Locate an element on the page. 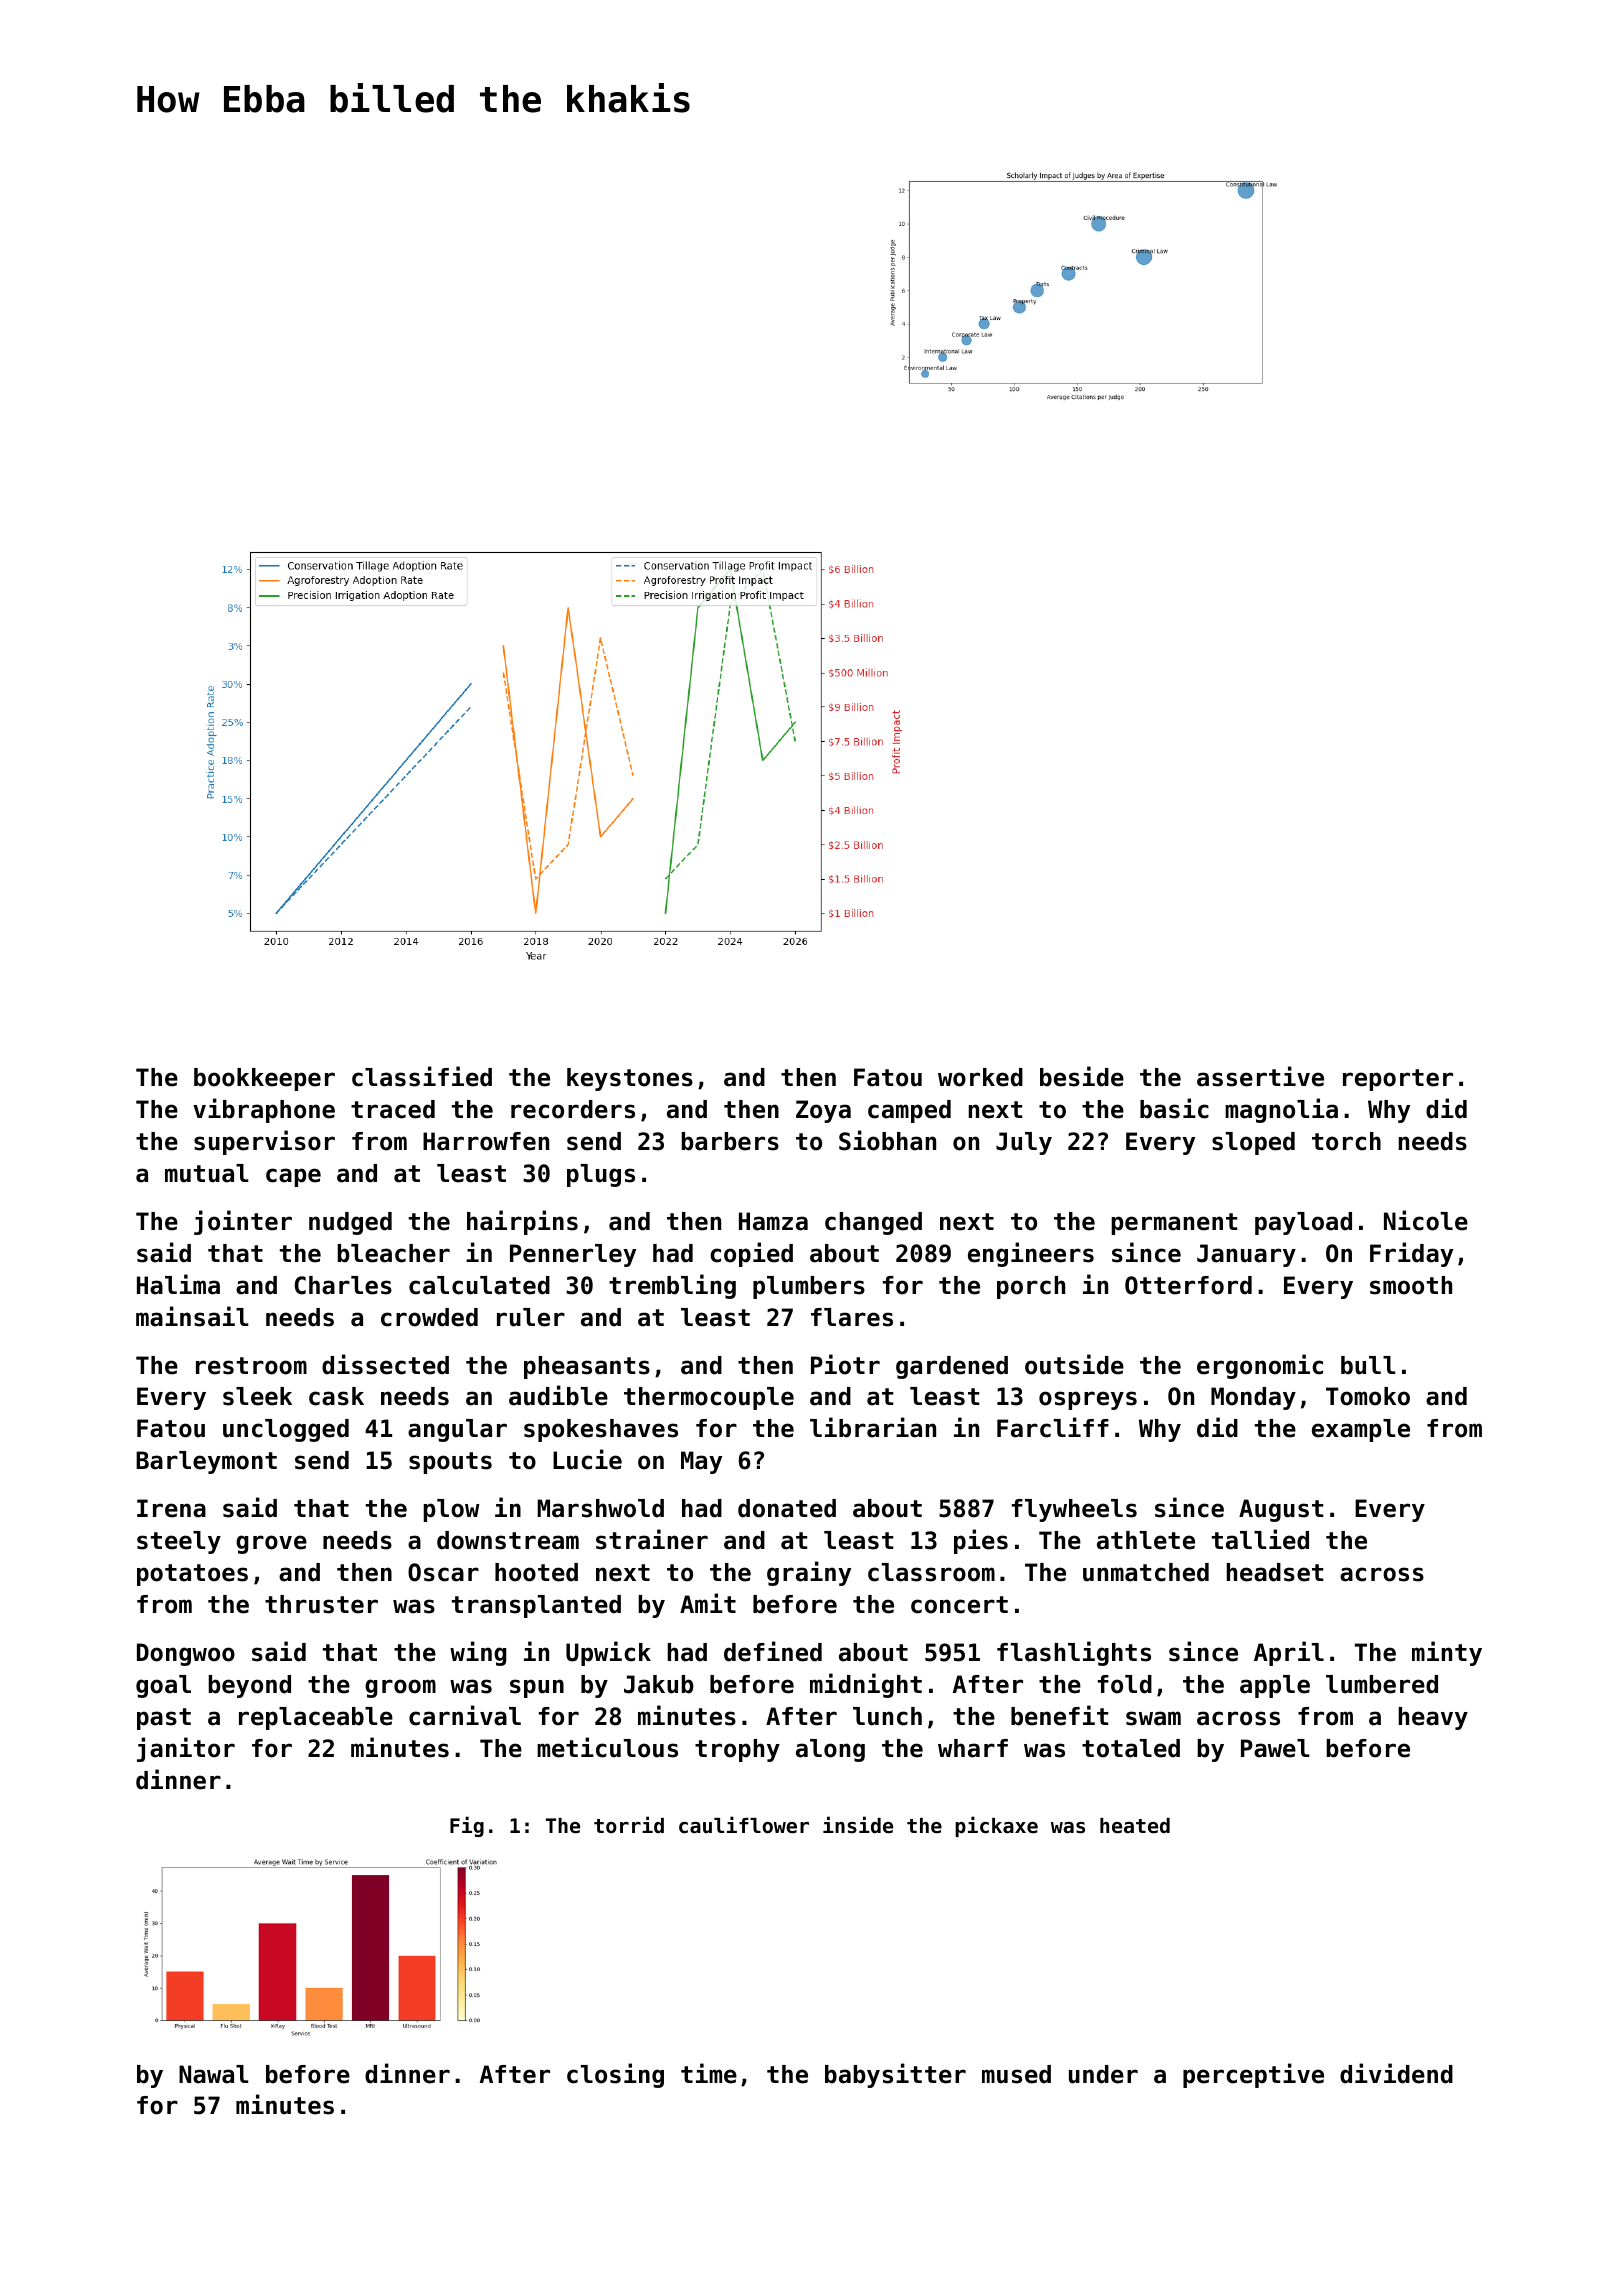 The image size is (1620, 2292). classified is located at coordinates (422, 1076).
